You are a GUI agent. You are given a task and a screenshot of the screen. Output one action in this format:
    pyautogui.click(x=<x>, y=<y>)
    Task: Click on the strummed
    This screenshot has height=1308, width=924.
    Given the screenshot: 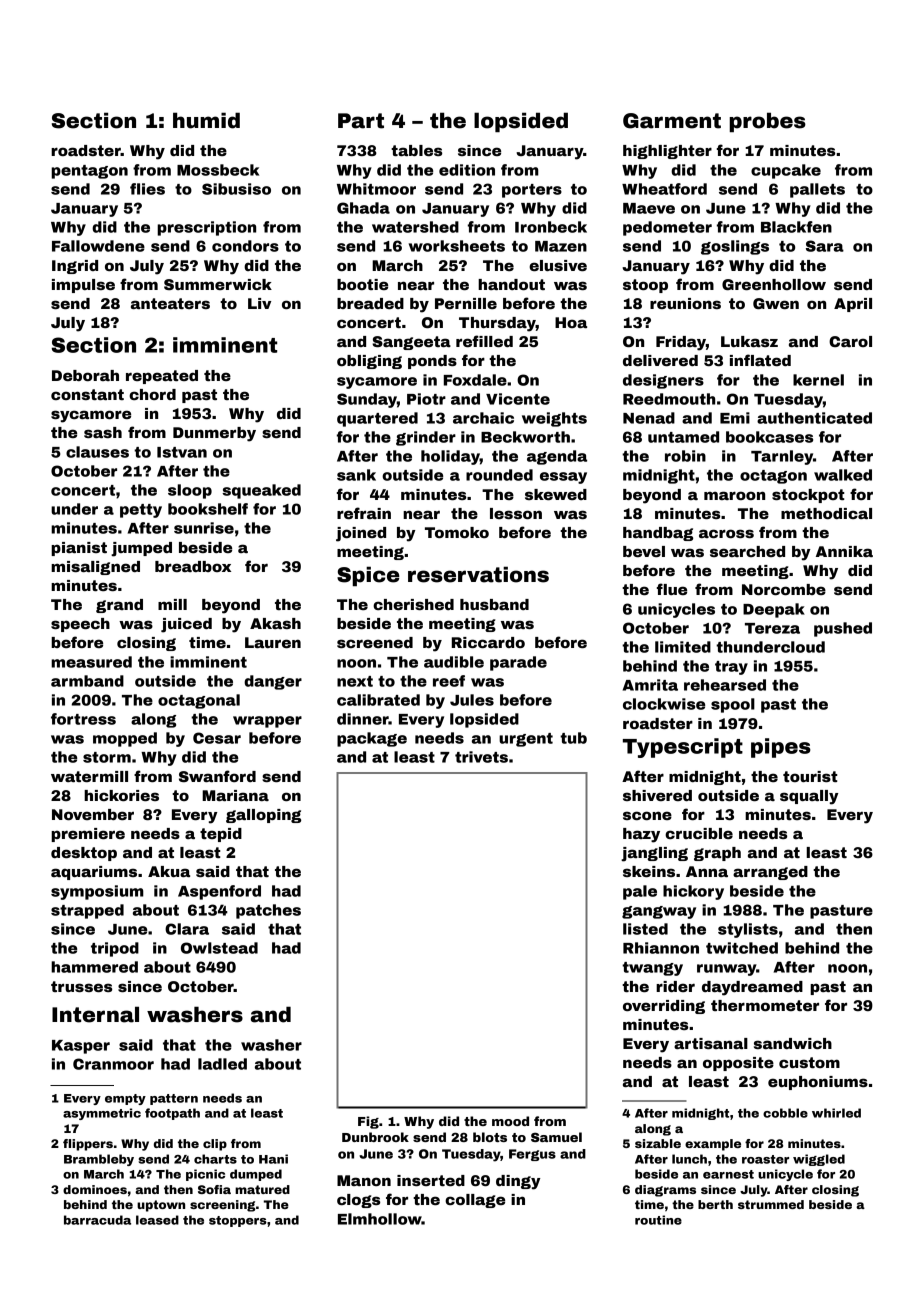 What is the action you would take?
    pyautogui.click(x=771, y=1204)
